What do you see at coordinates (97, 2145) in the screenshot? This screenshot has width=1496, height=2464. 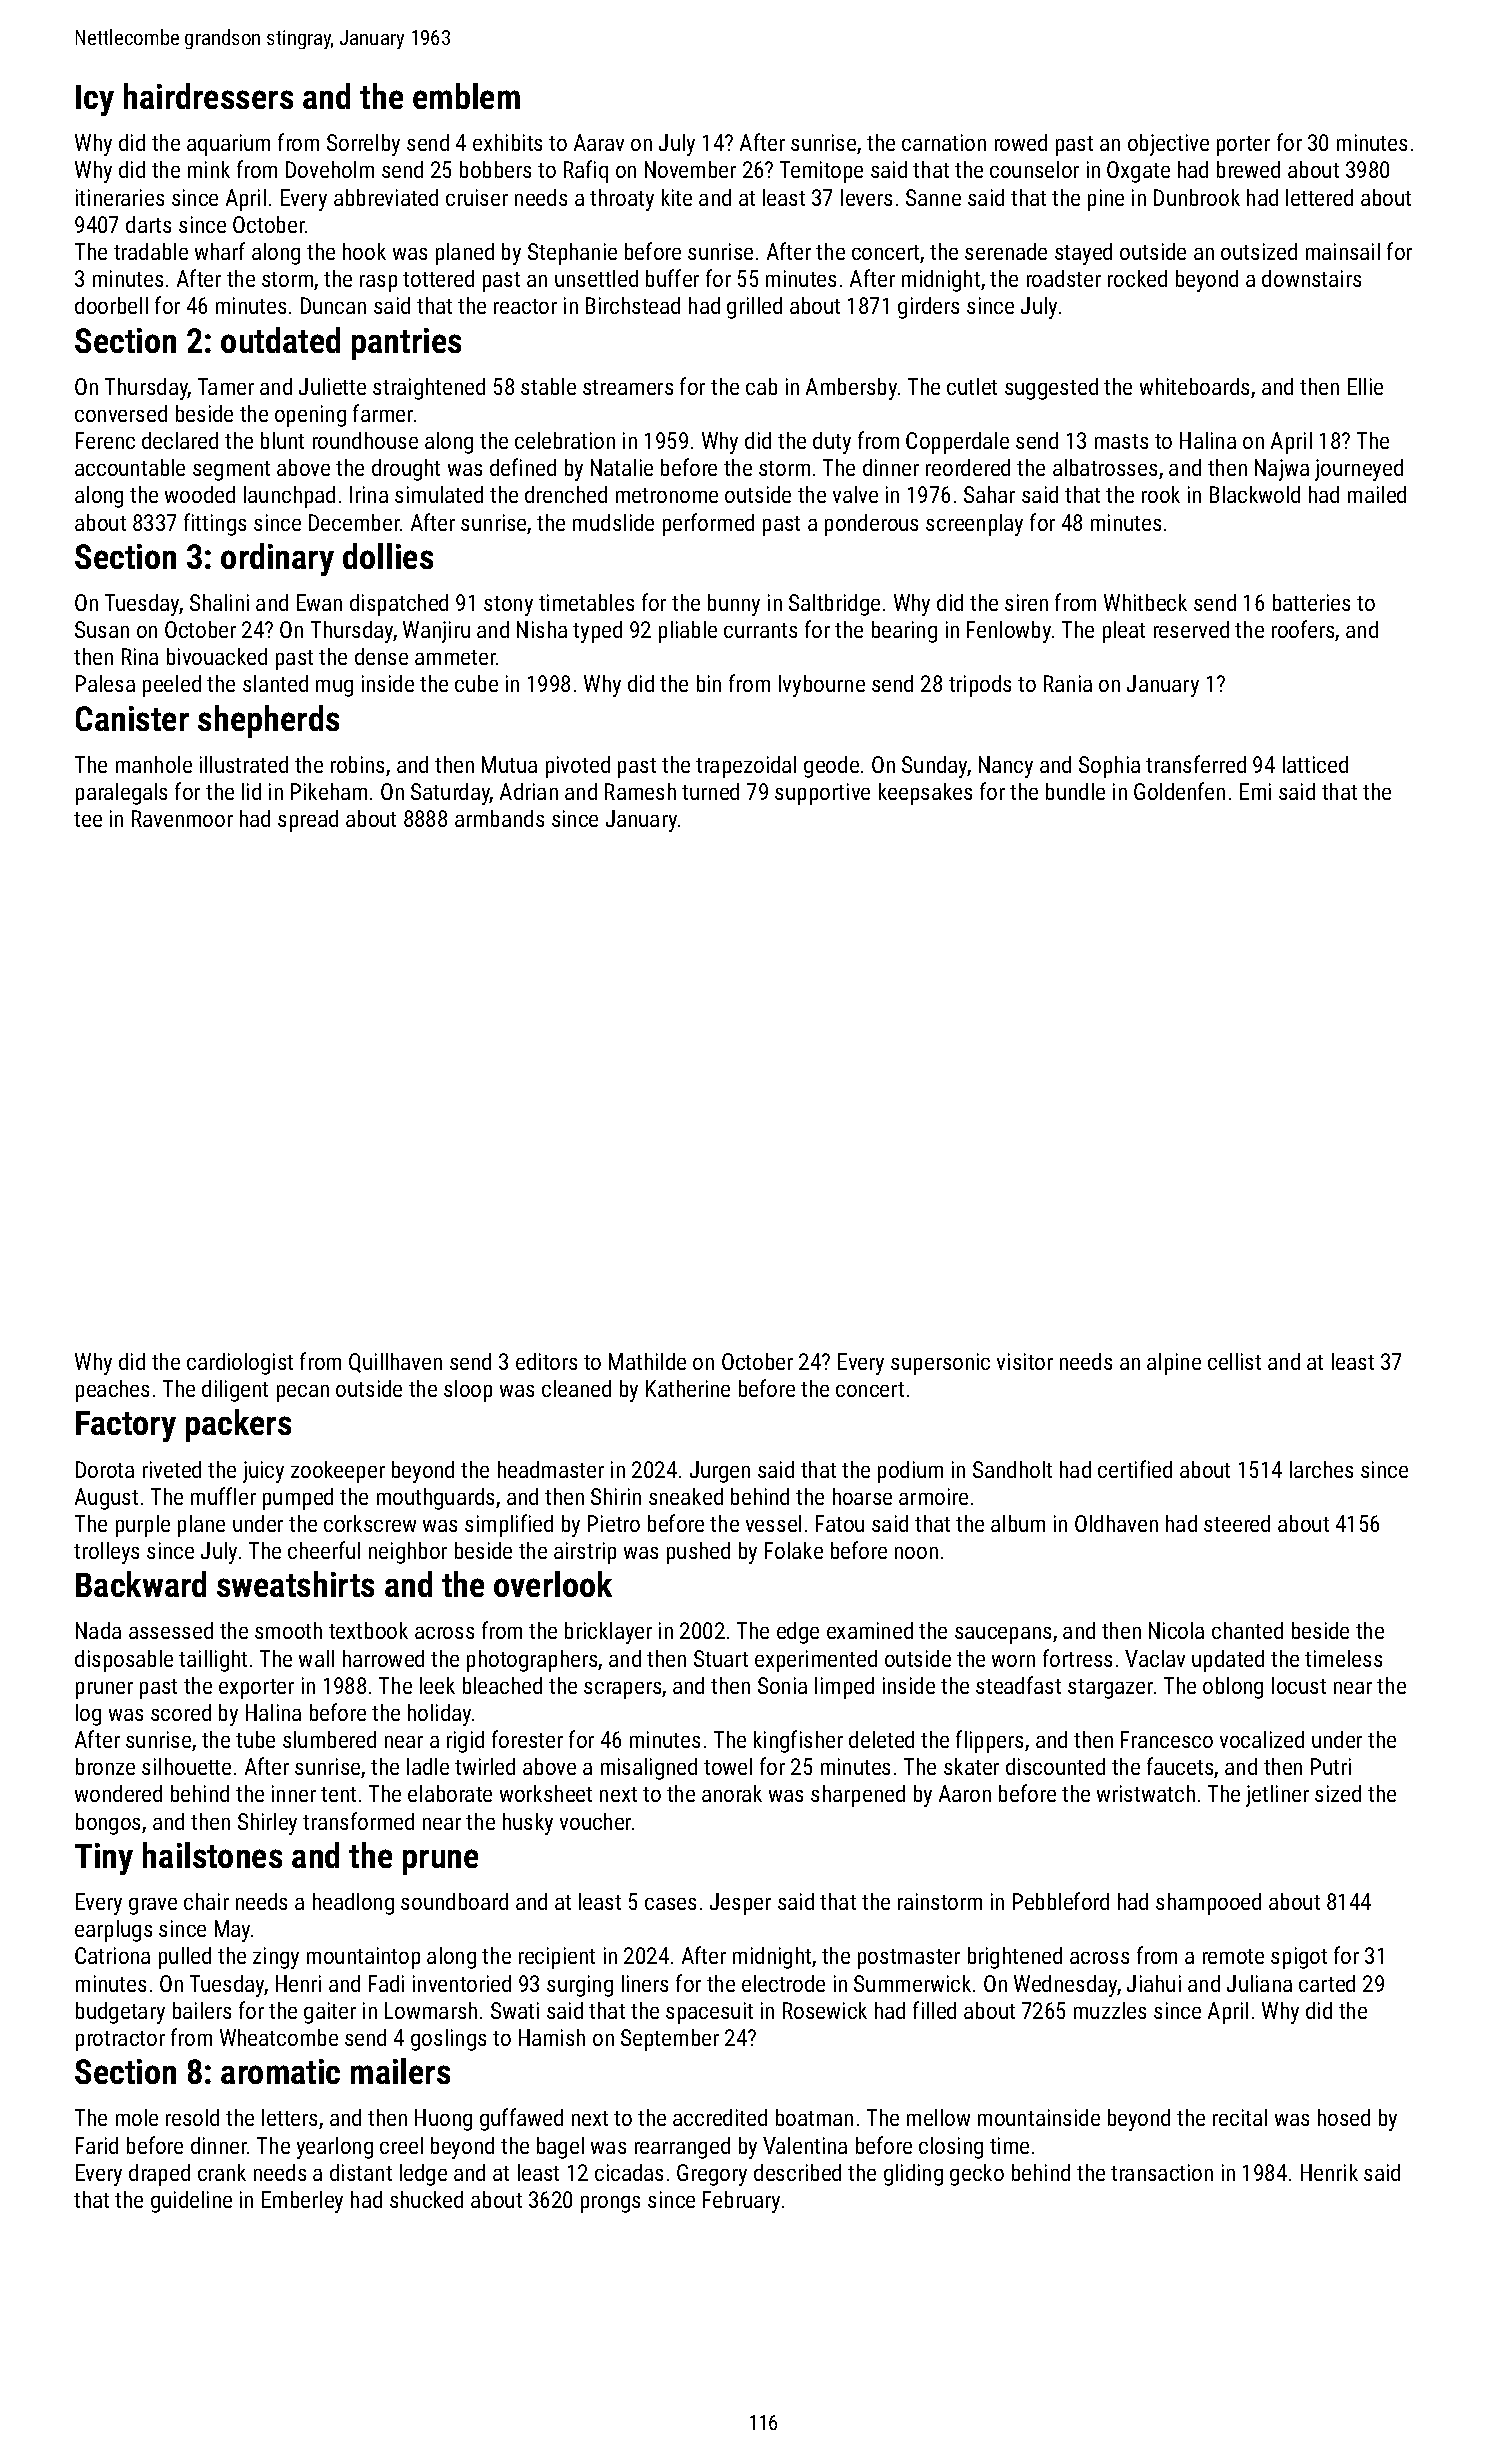 I see `Farid` at bounding box center [97, 2145].
